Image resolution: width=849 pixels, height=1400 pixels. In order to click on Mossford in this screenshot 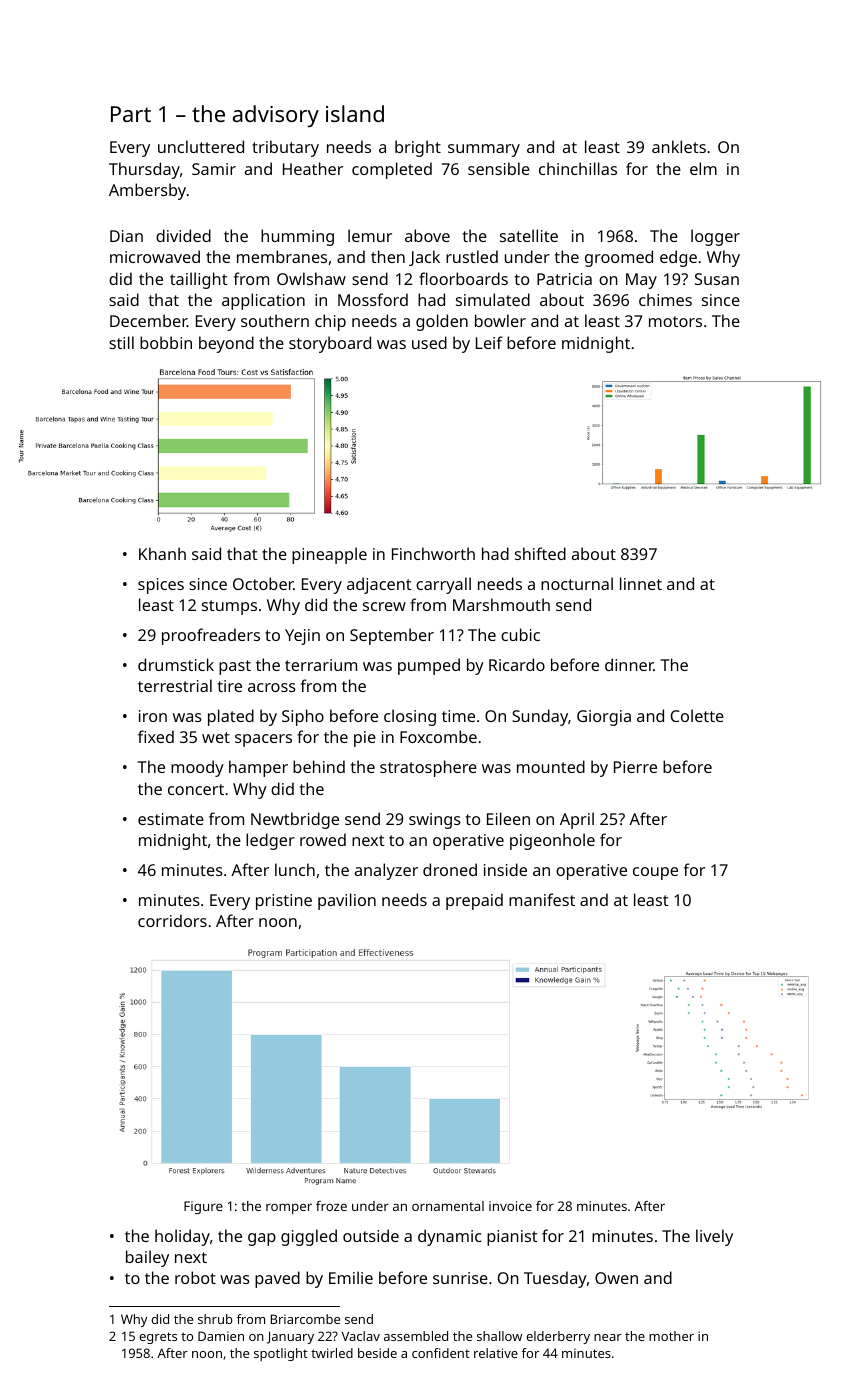, I will do `click(373, 299)`.
